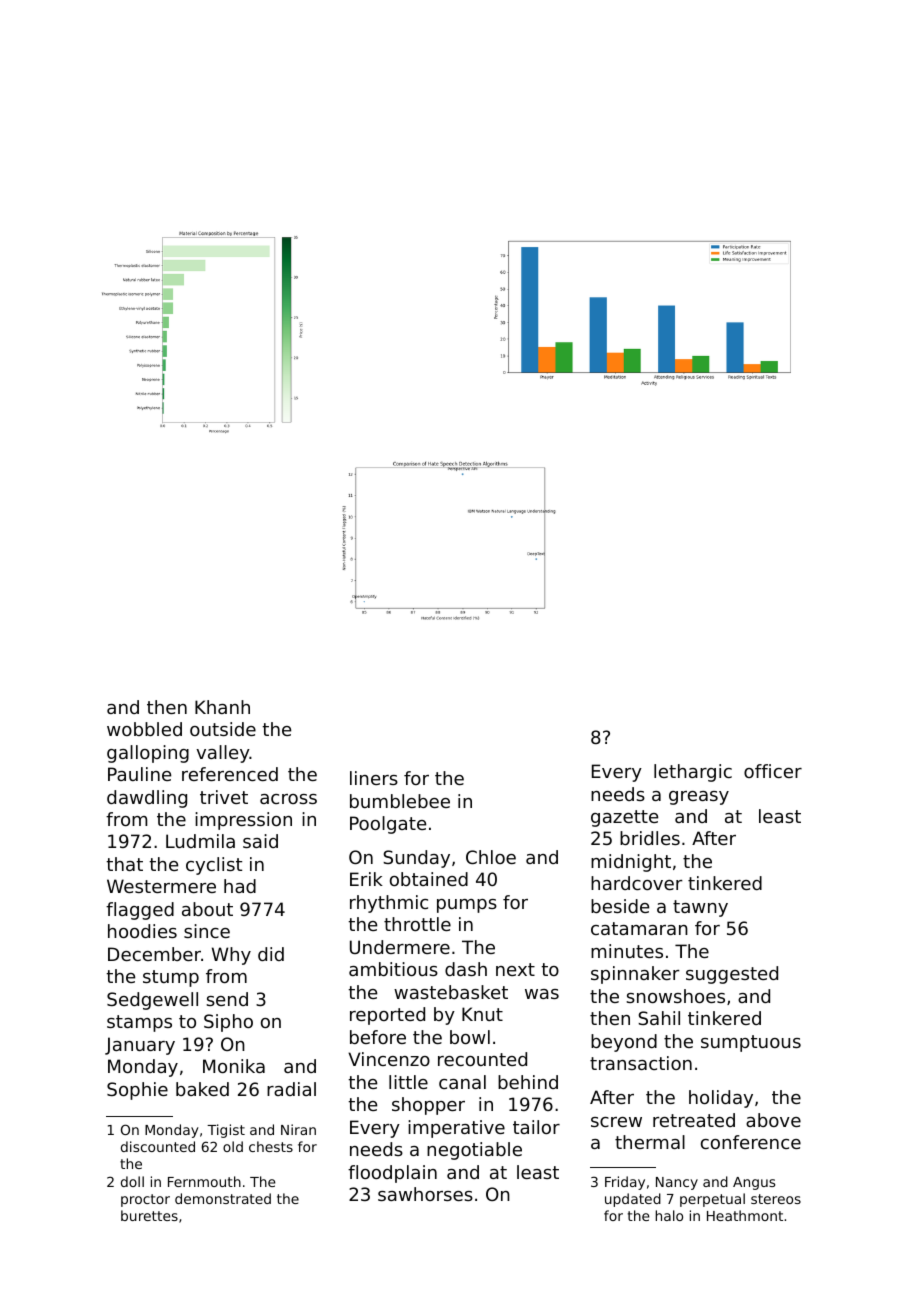  I want to click on hoodies, so click(142, 931).
